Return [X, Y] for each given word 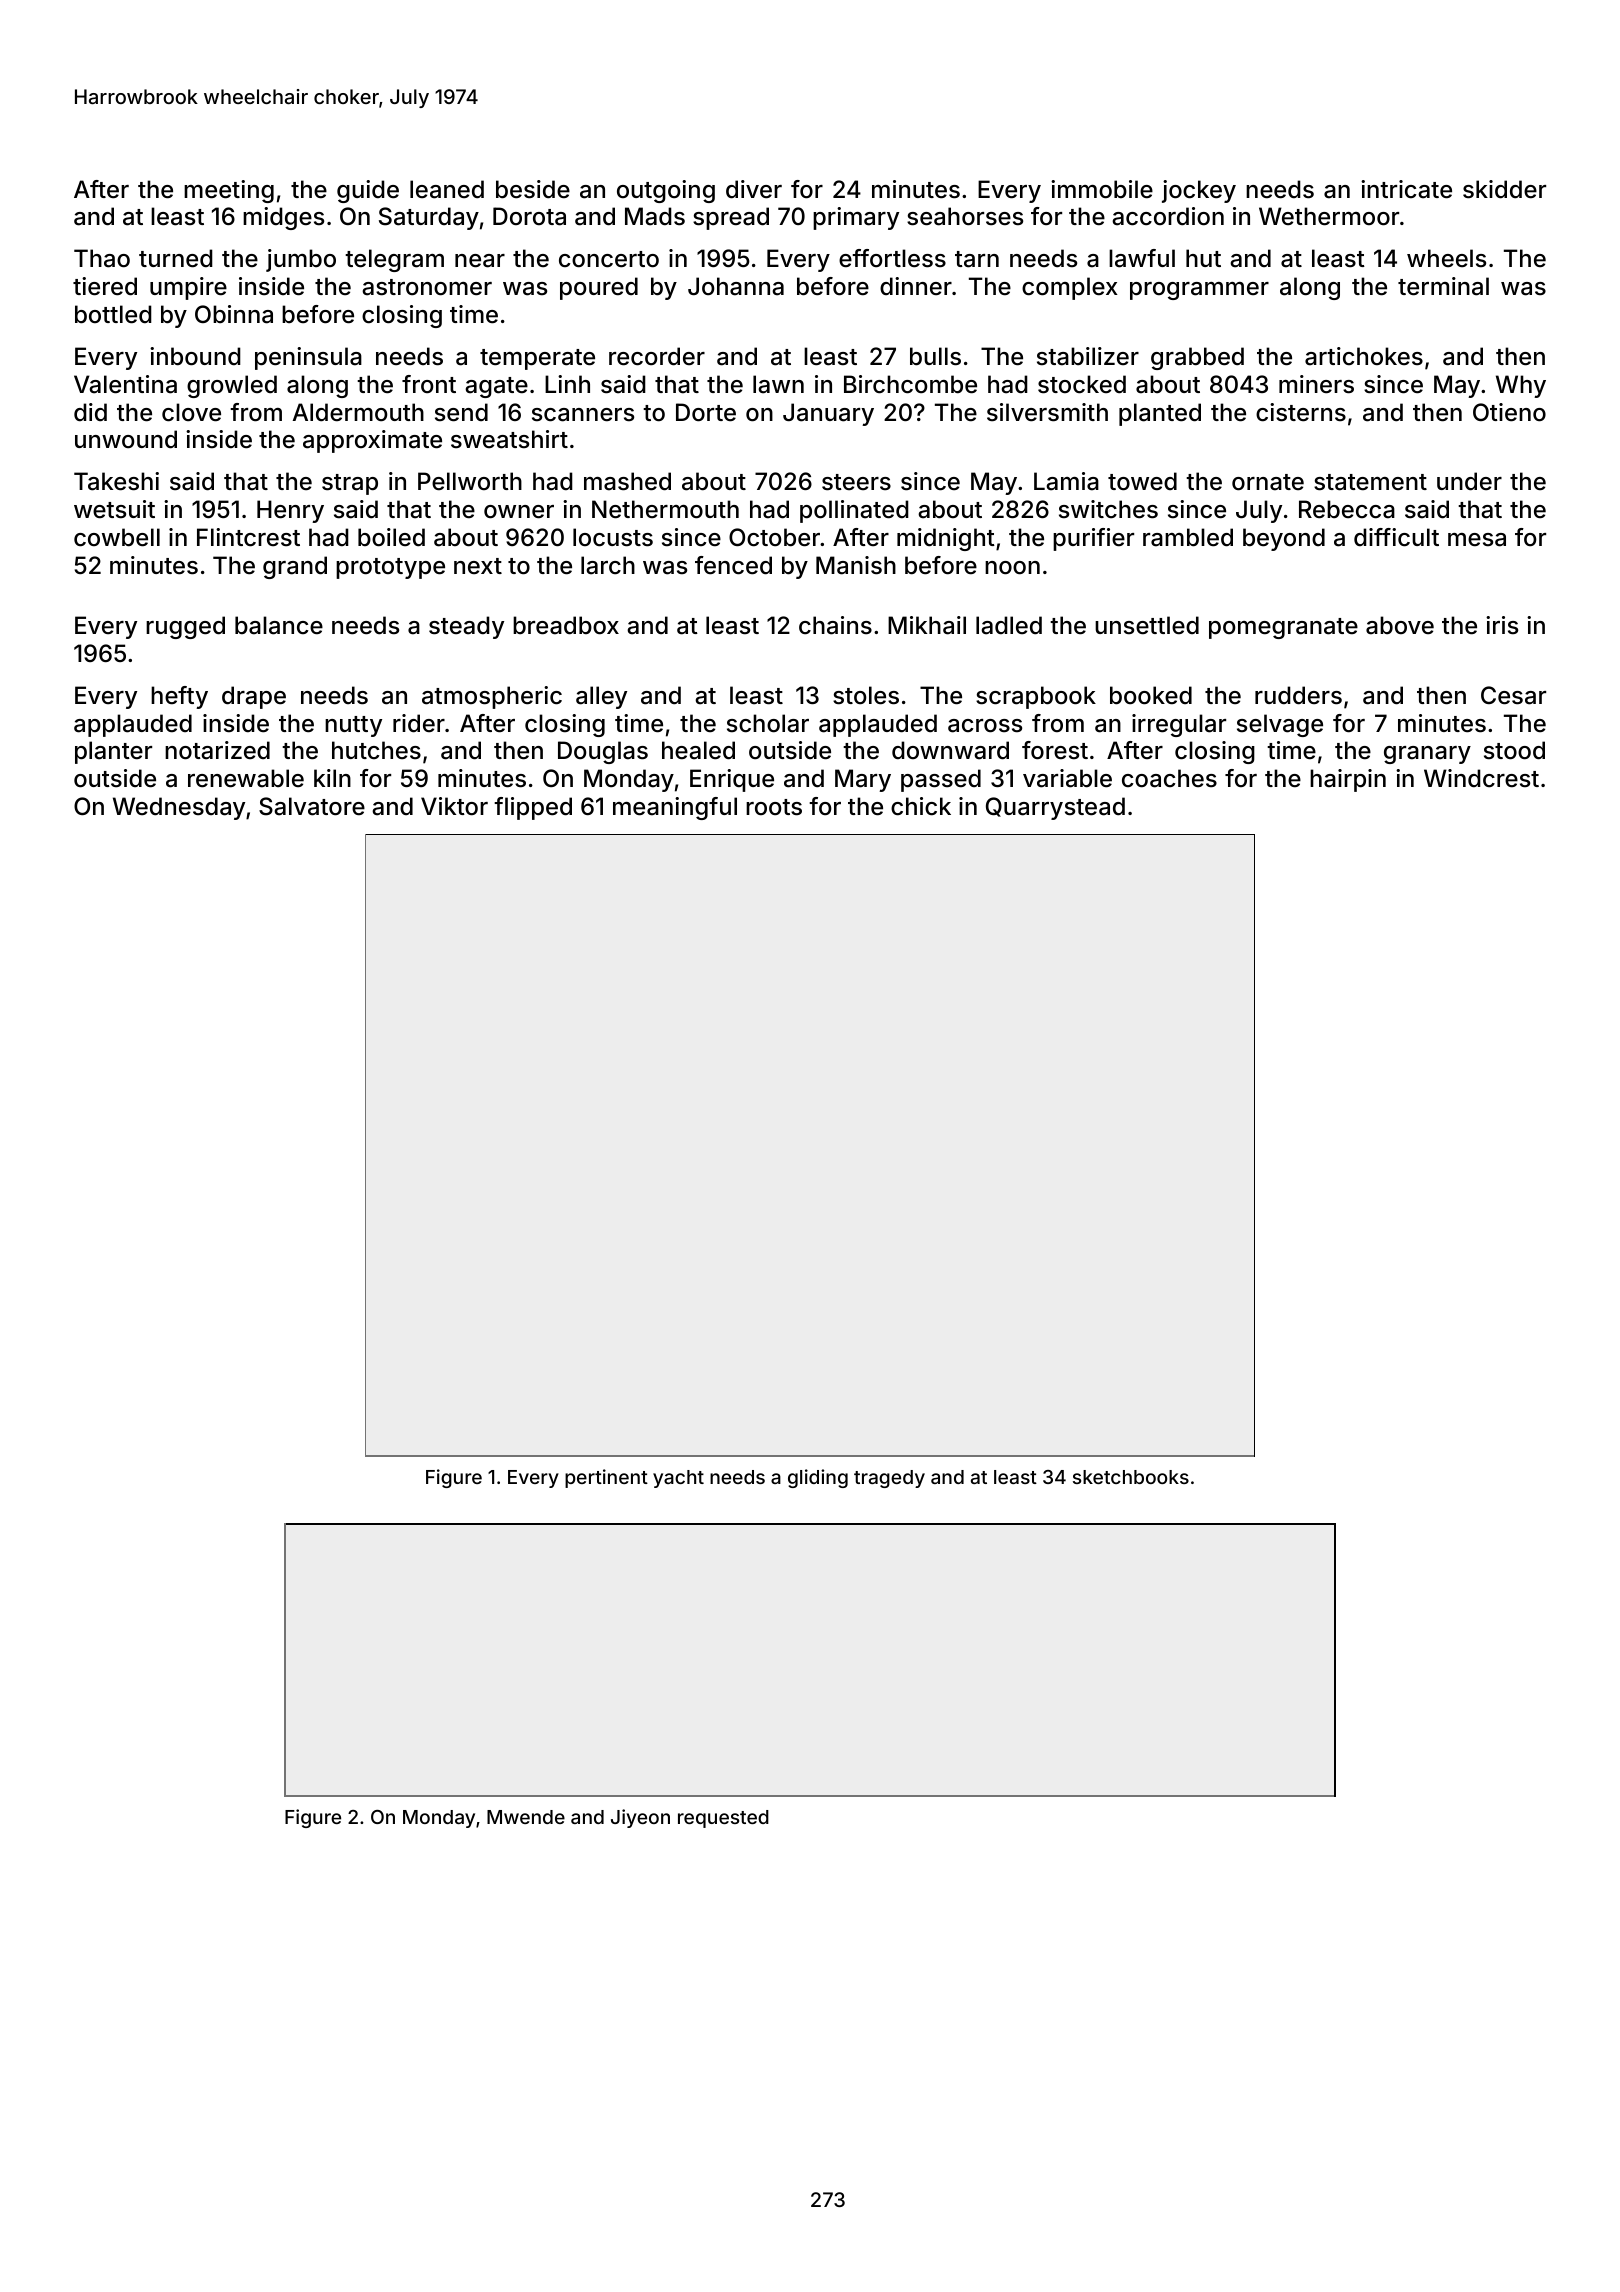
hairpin [1348, 780]
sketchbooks [1131, 1477]
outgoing [666, 191]
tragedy [889, 1479]
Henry [290, 511]
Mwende [526, 1817]
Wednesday [179, 808]
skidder [1504, 189]
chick [921, 806]
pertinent [606, 1478]
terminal [1443, 286]
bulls [935, 356]
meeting [229, 191]
